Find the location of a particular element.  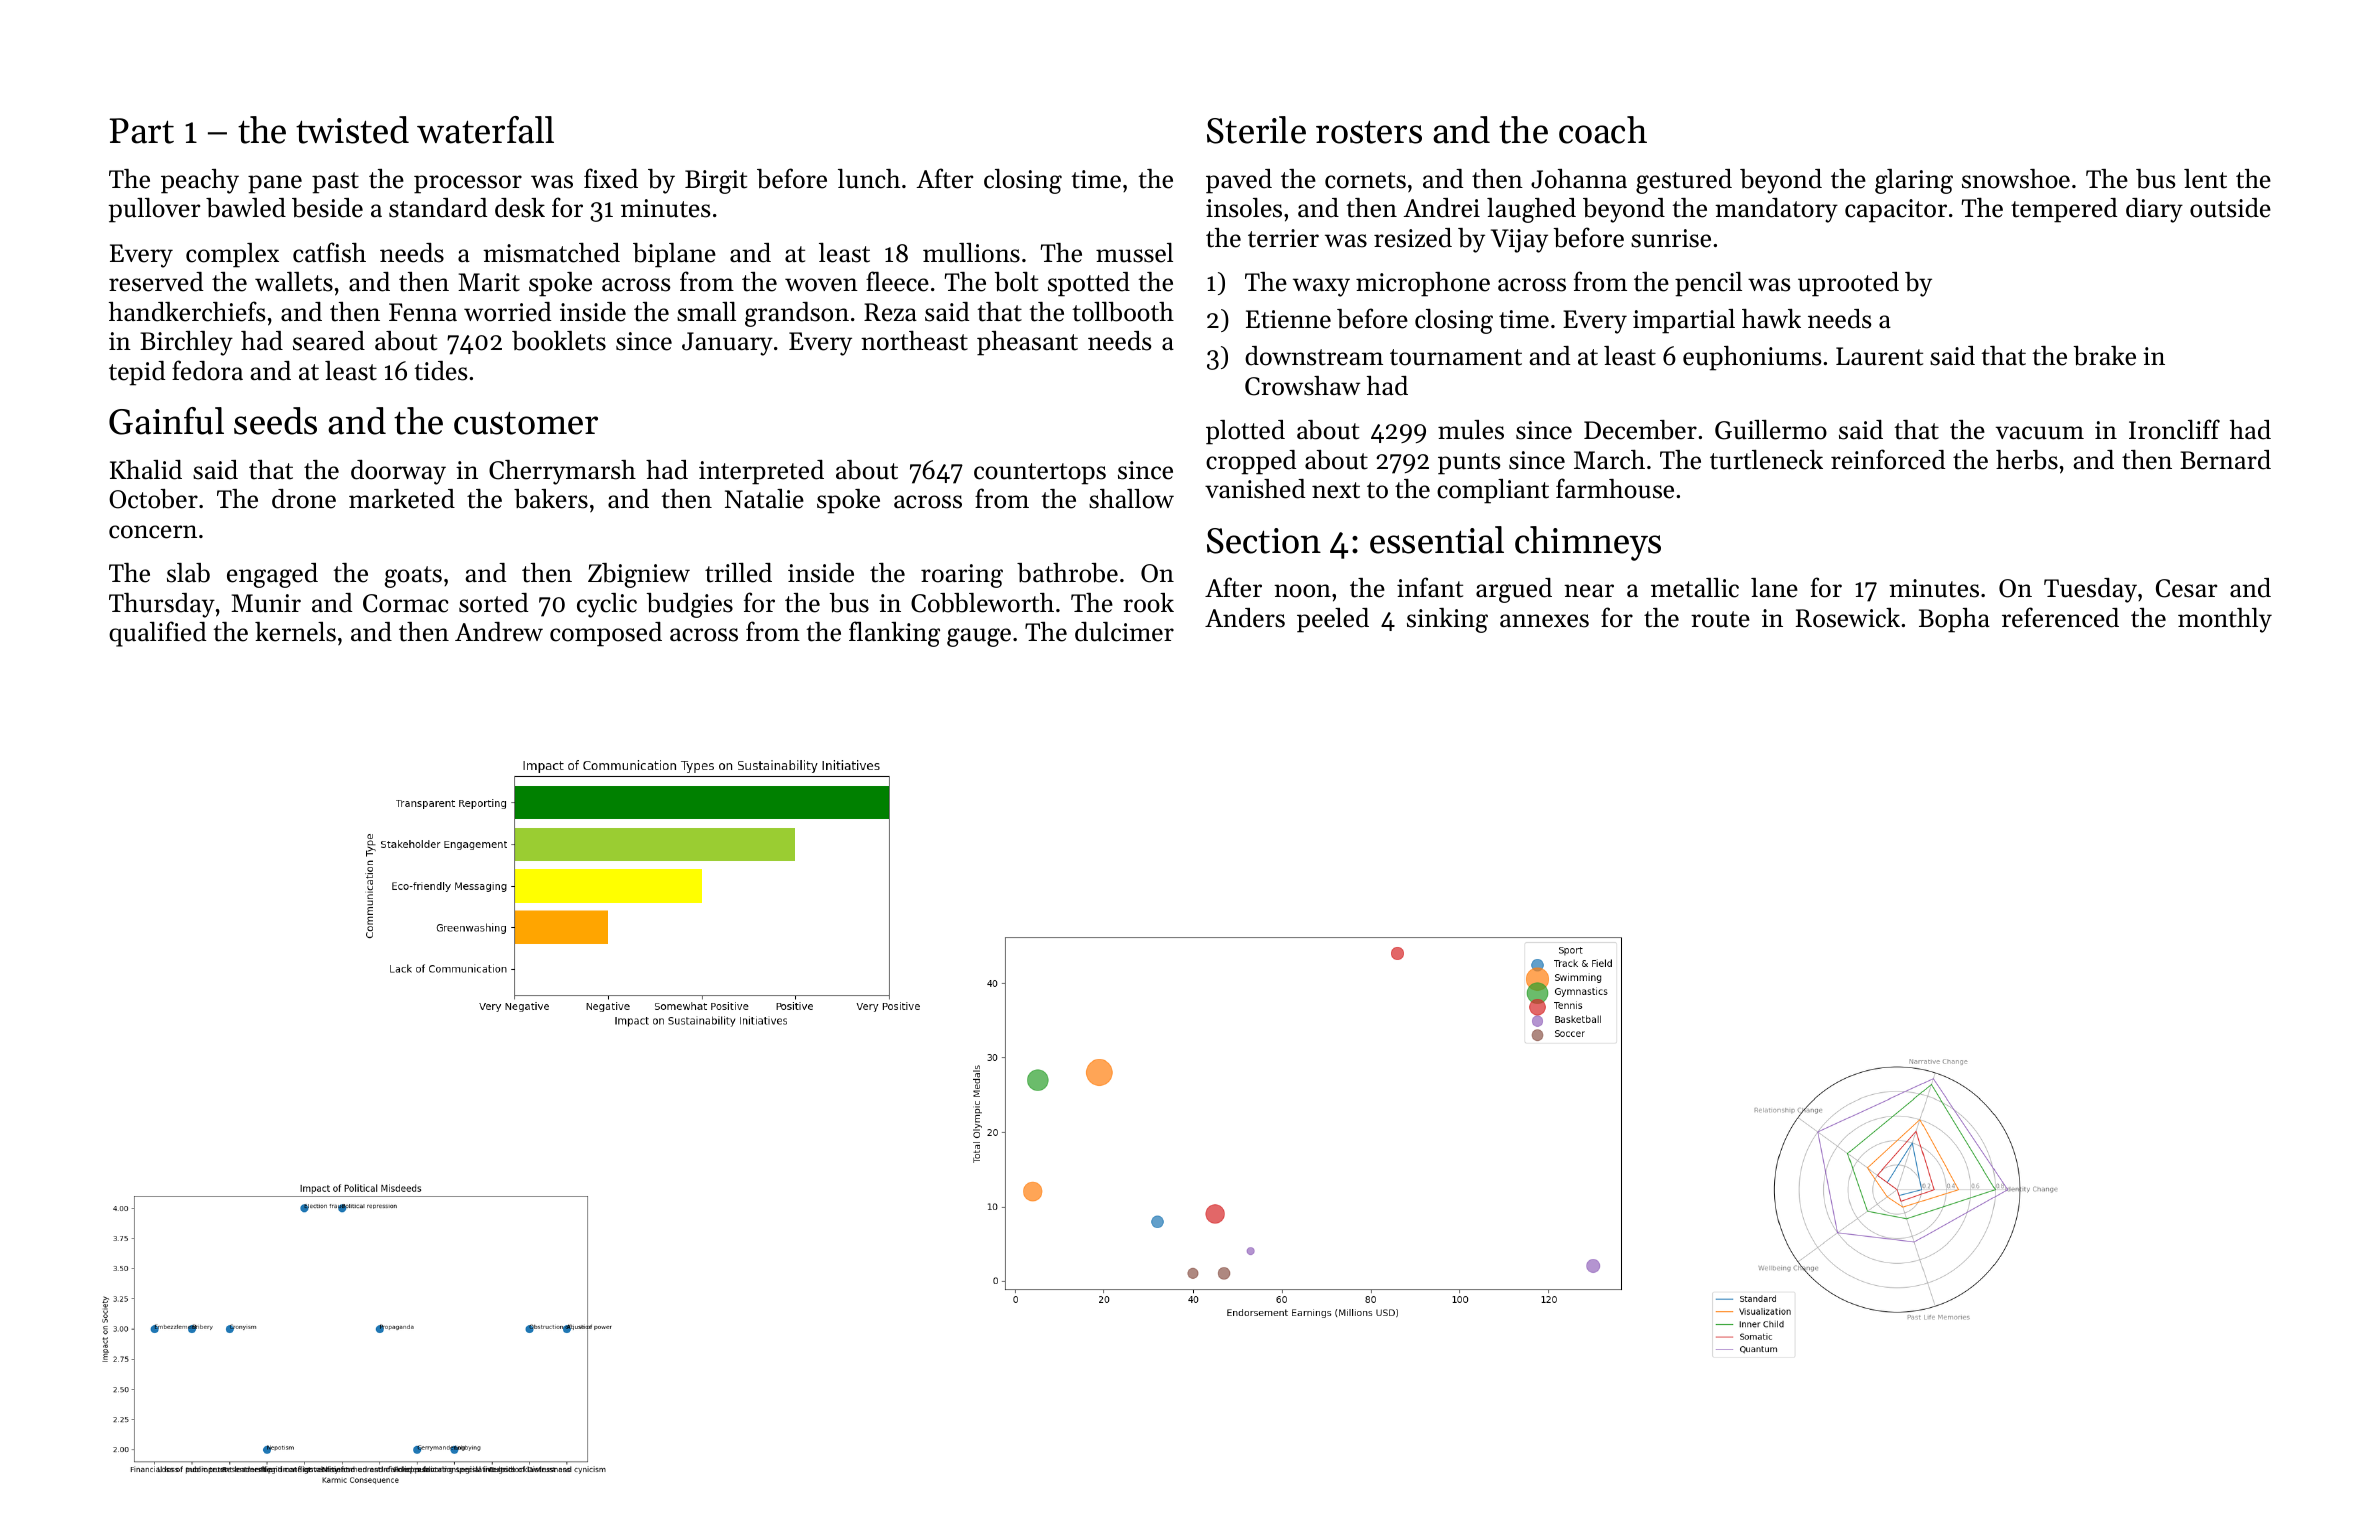

Bopha is located at coordinates (1954, 620).
